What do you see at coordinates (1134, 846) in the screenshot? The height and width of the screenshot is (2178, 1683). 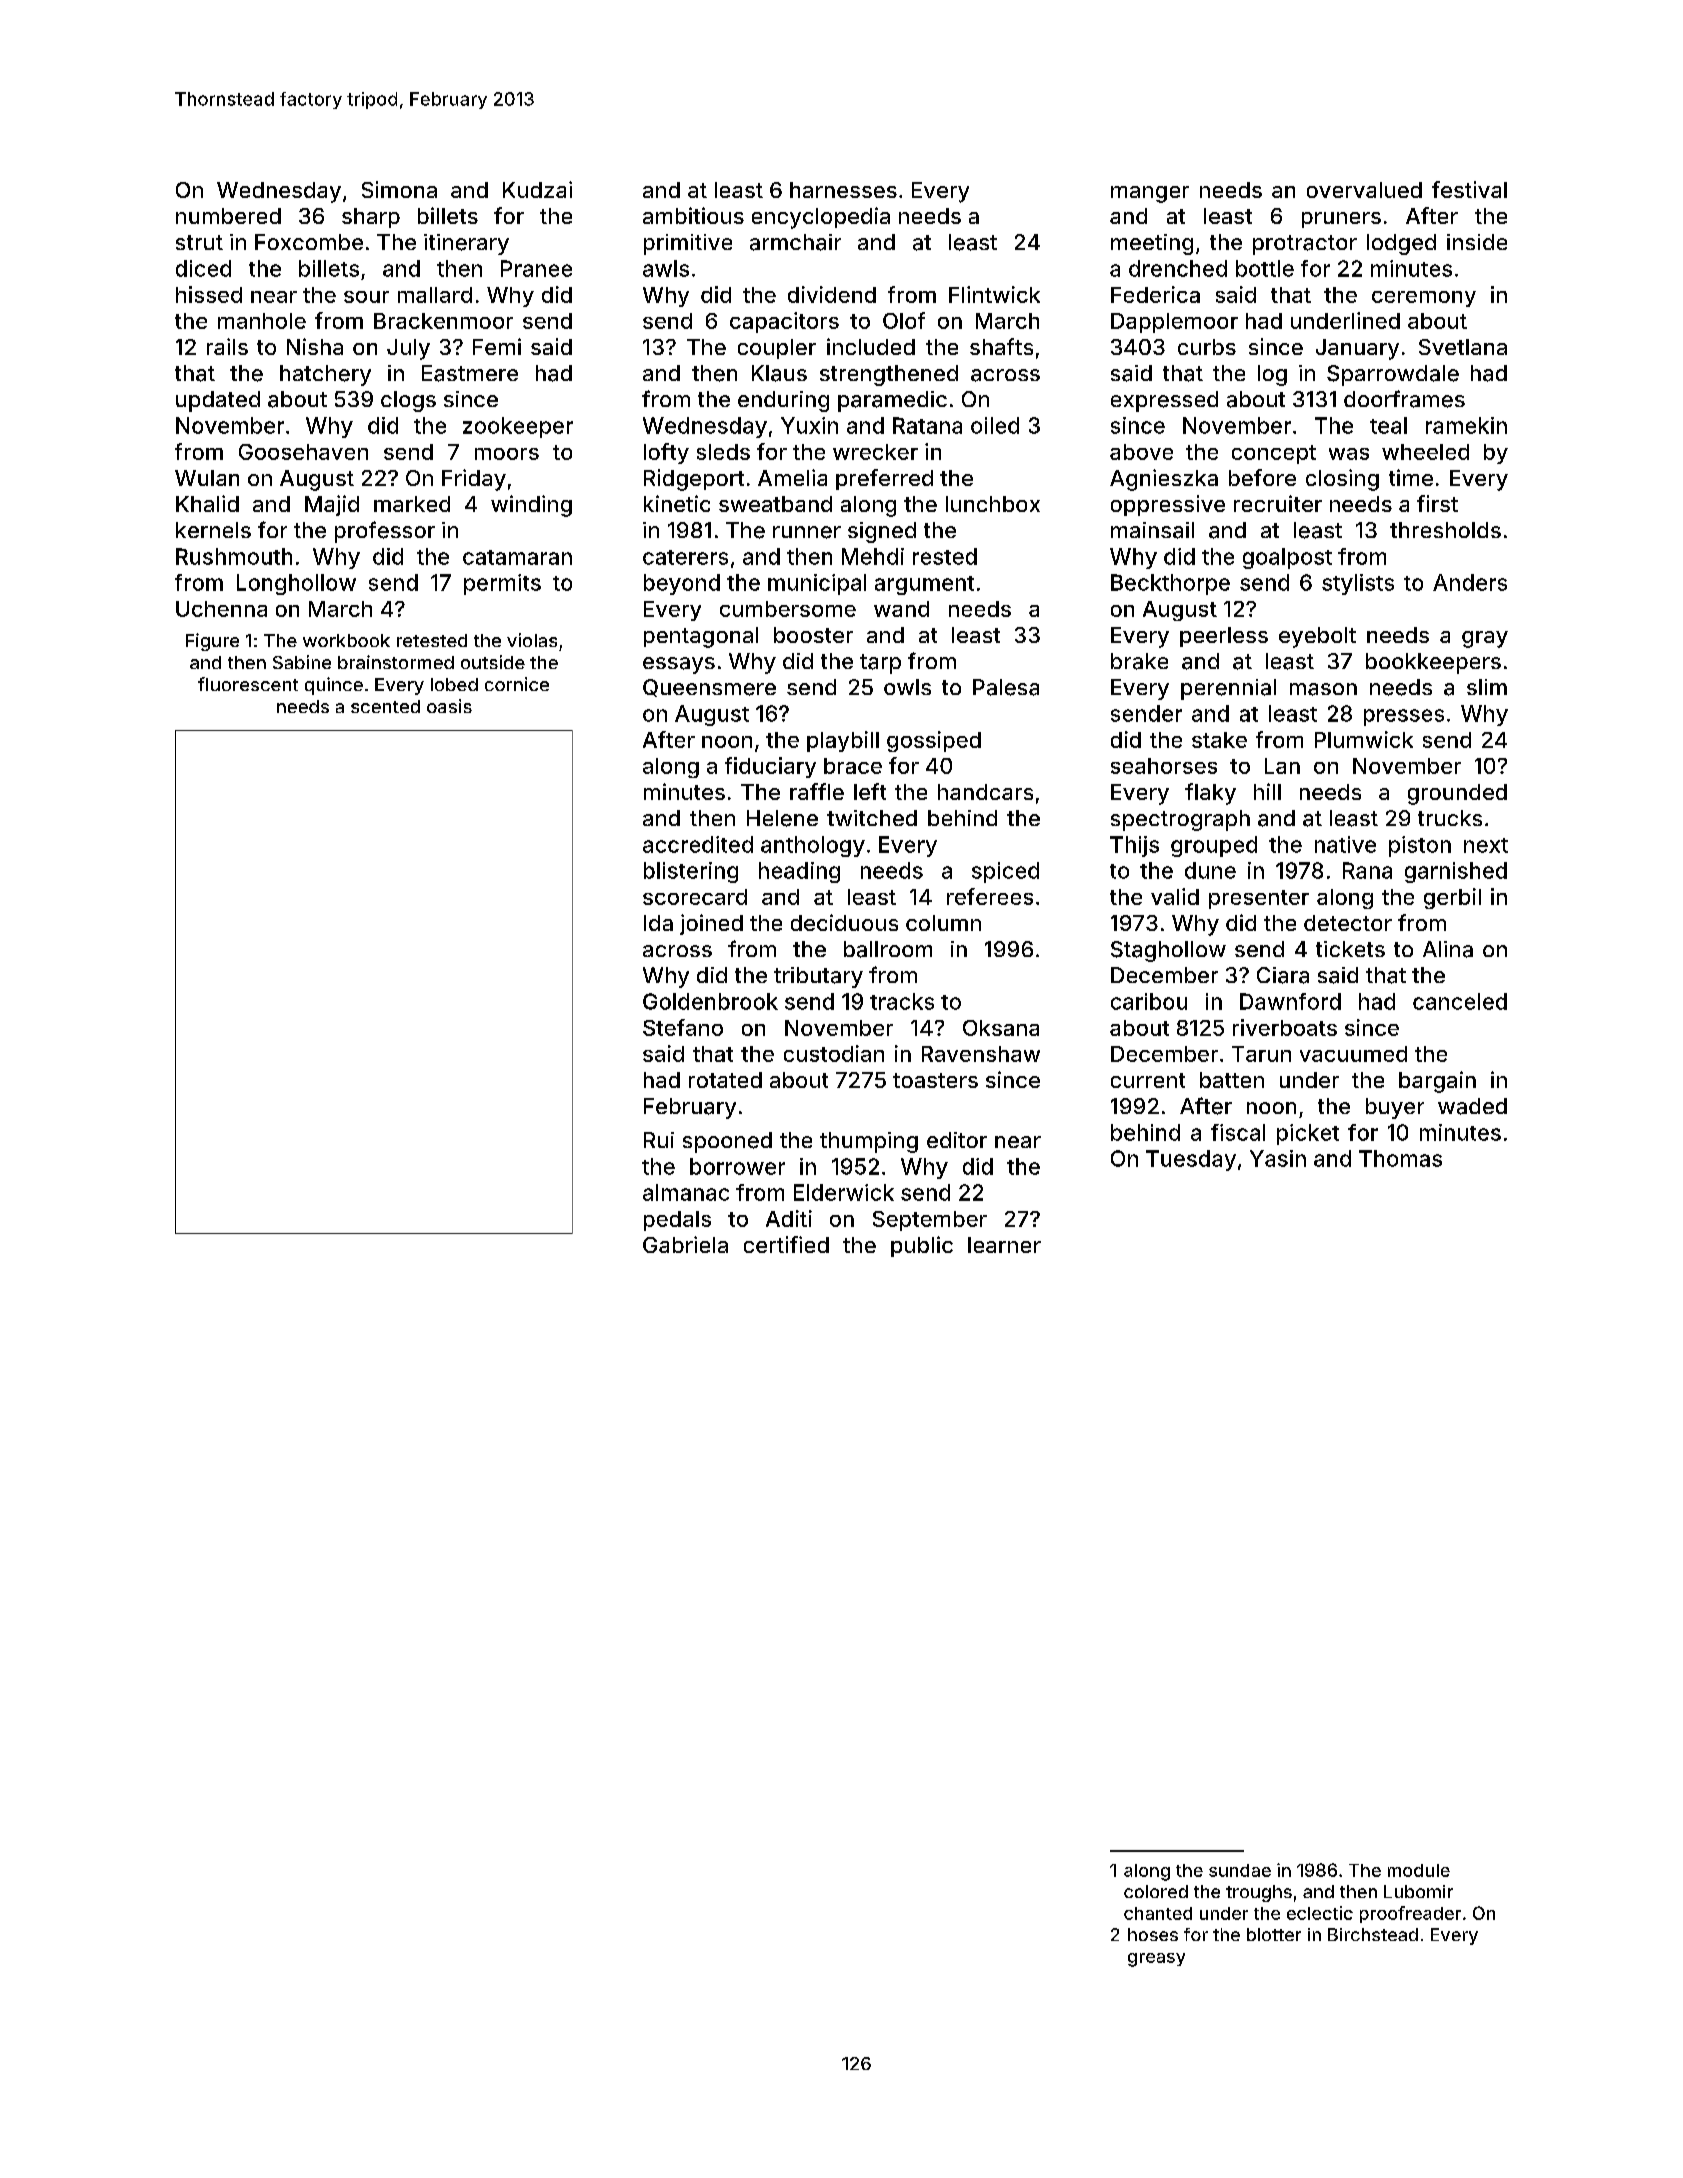 I see `Thijs` at bounding box center [1134, 846].
